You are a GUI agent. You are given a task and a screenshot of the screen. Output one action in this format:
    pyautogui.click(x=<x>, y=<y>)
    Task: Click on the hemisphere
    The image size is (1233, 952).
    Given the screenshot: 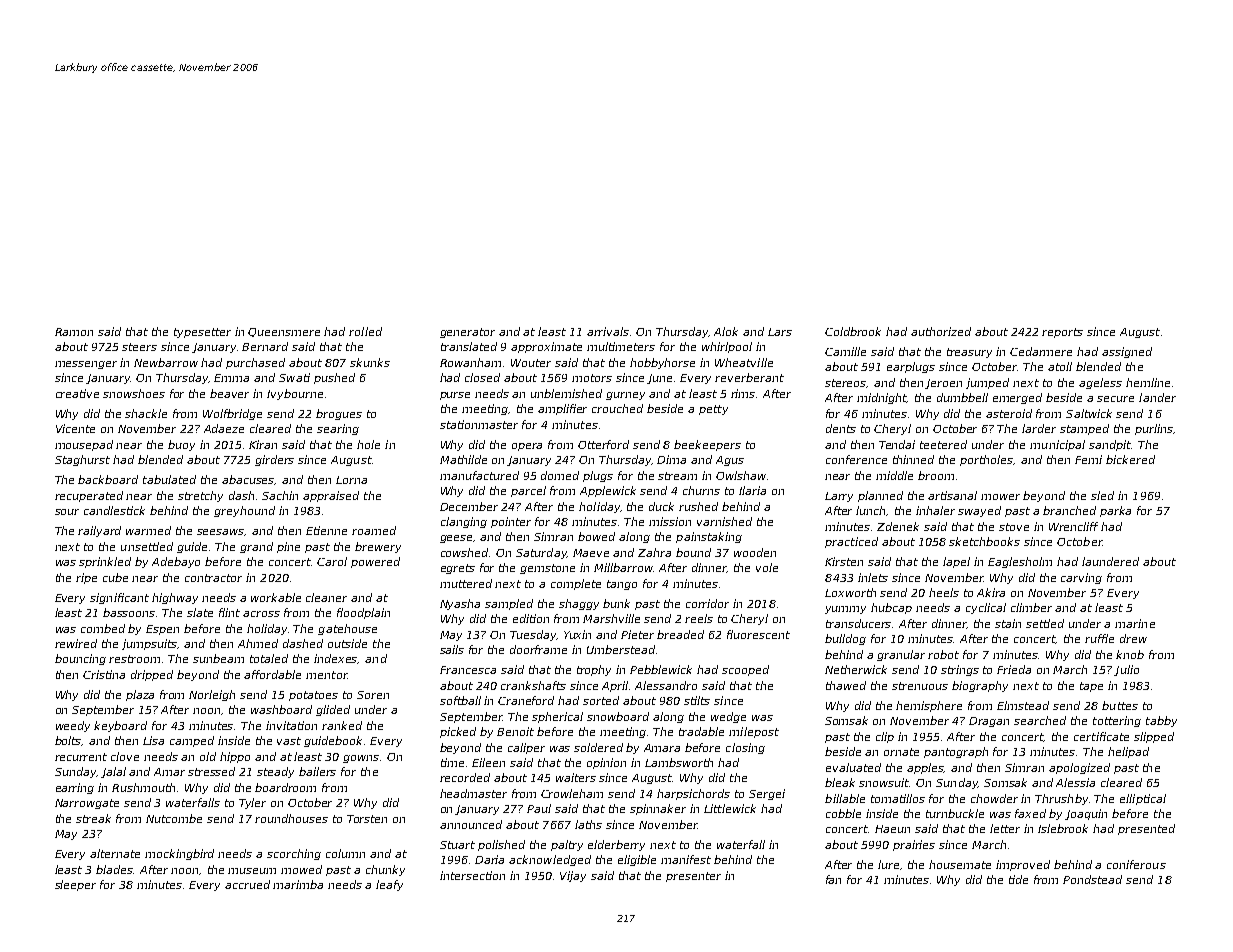 What is the action you would take?
    pyautogui.click(x=929, y=706)
